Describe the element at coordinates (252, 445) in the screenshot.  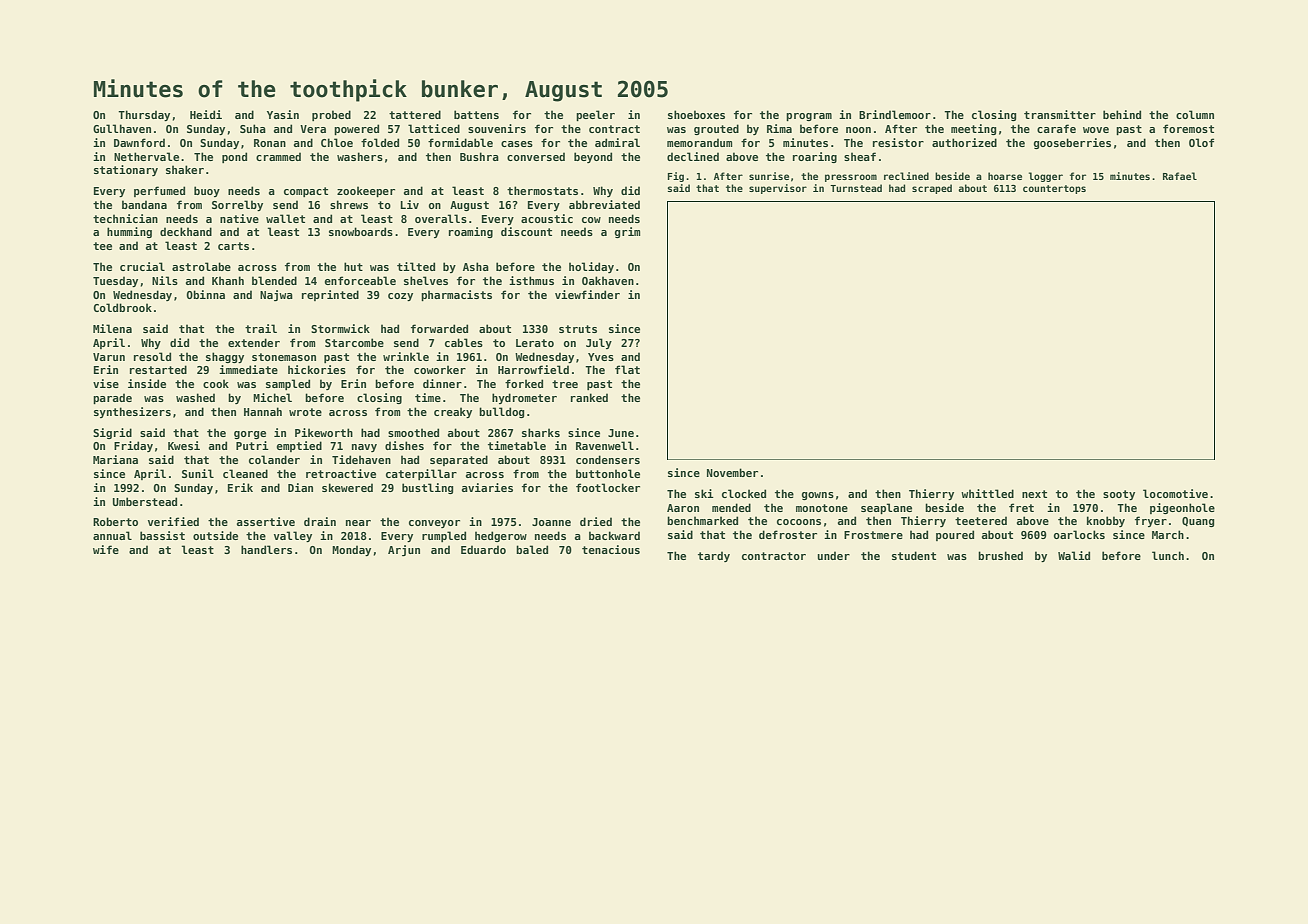
I see `Putri` at that location.
